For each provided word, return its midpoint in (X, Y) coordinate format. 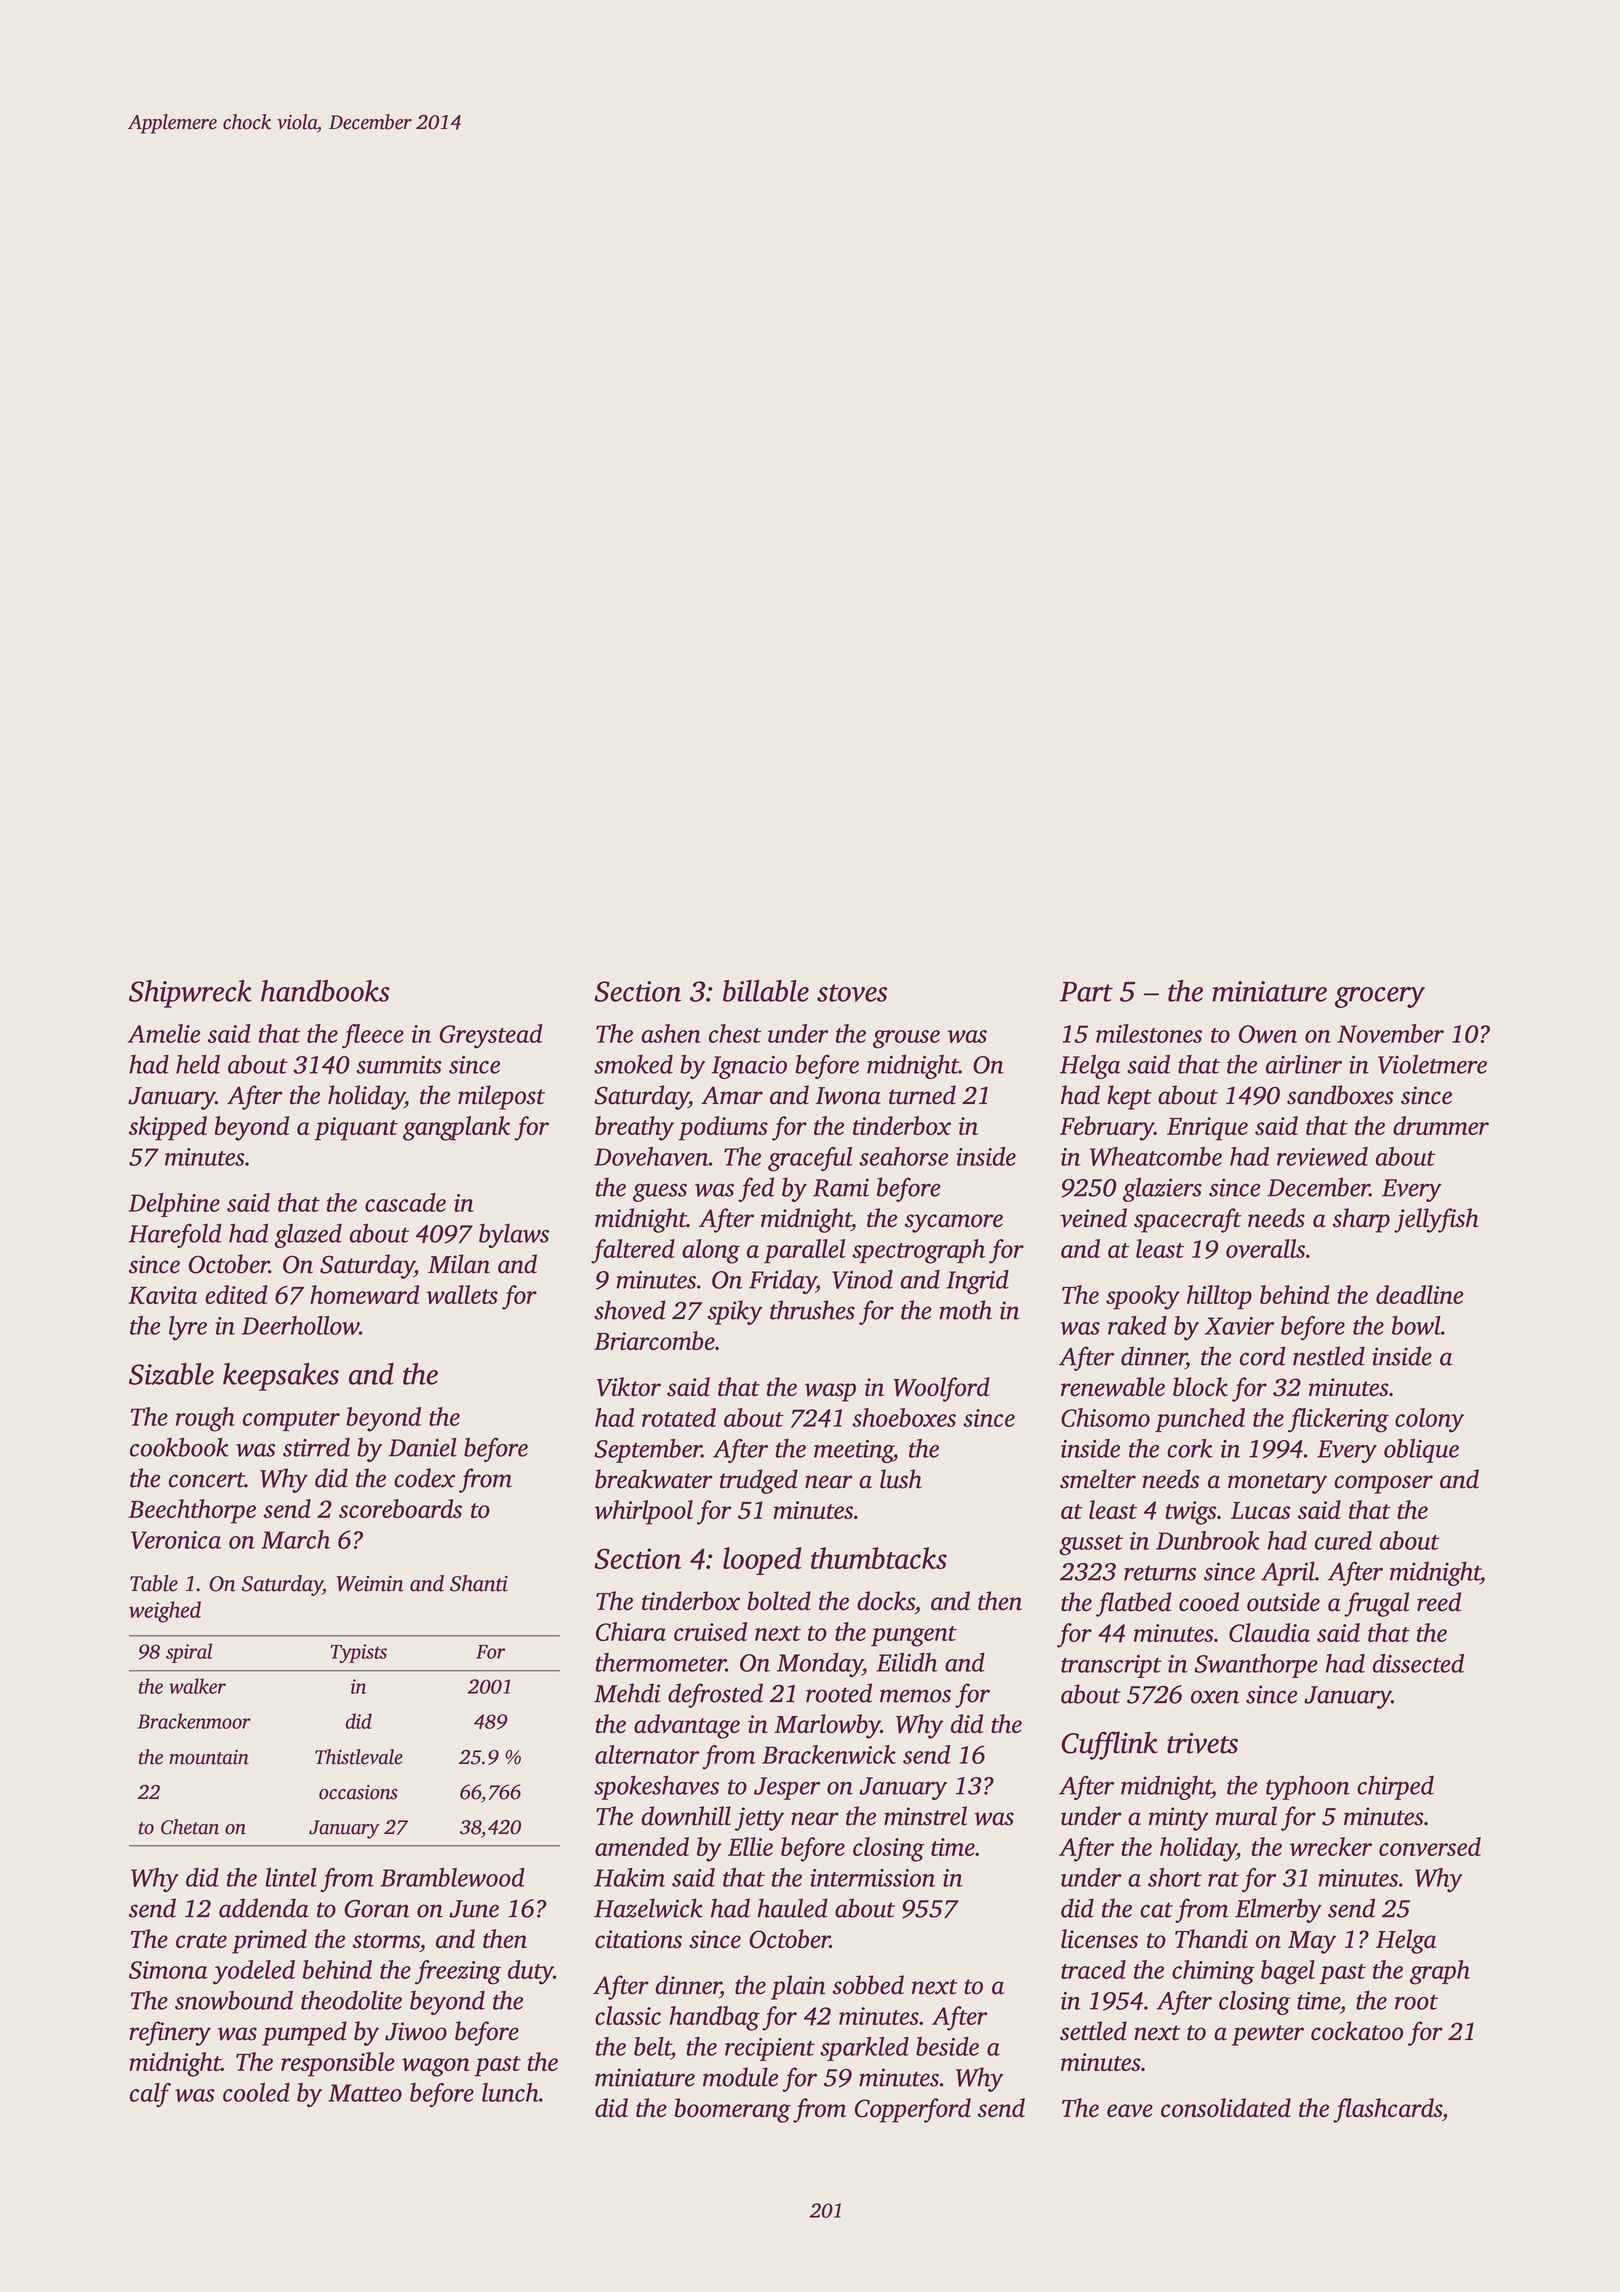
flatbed (1133, 1604)
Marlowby (827, 1726)
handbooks (325, 991)
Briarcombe (654, 1340)
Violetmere (1432, 1064)
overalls (1265, 1248)
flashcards (1387, 2110)
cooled (256, 2092)
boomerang (732, 2110)
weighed (165, 1612)
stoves (852, 993)
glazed (308, 1235)
